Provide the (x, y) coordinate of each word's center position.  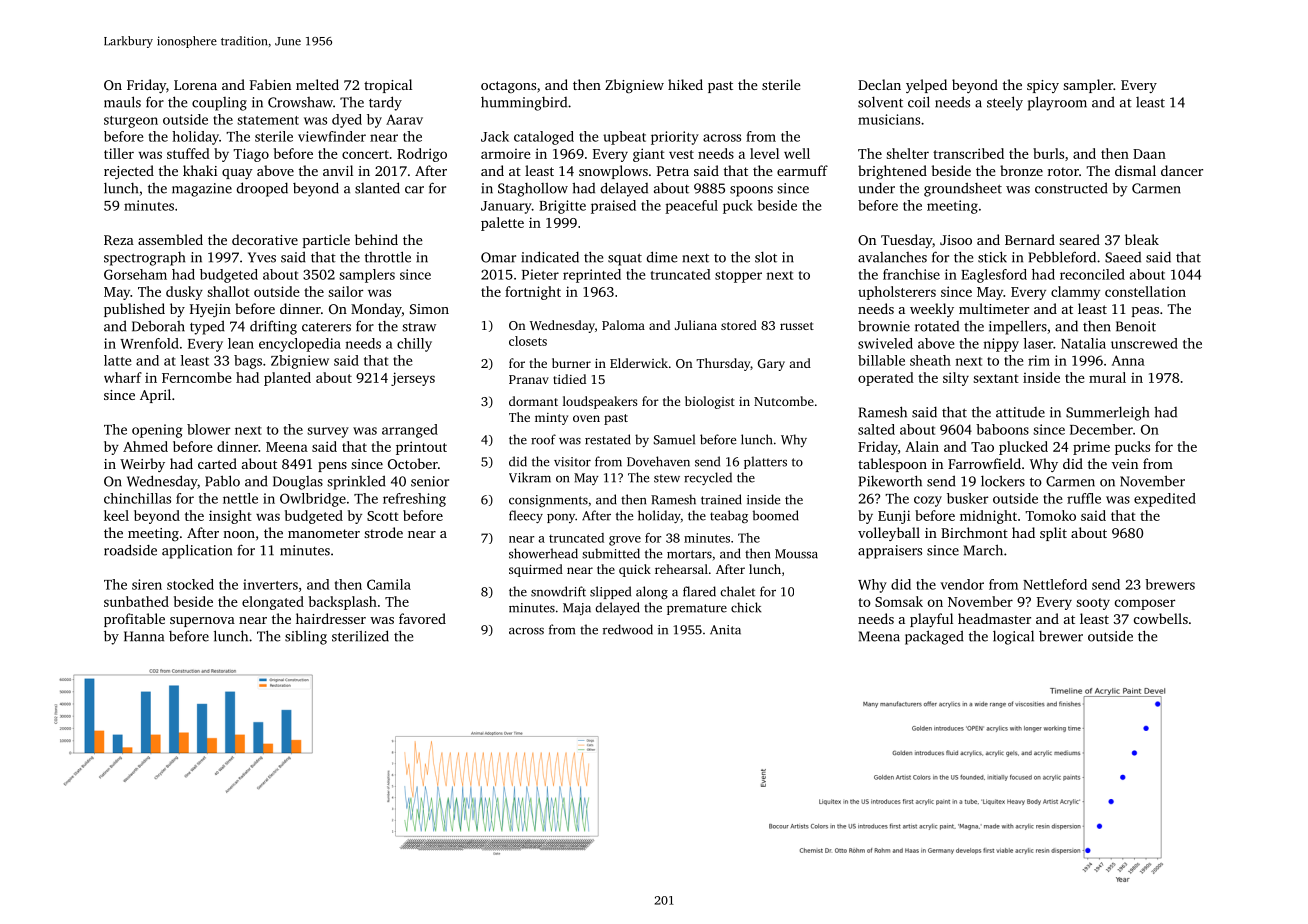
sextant (996, 378)
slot (766, 257)
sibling (306, 637)
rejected (129, 172)
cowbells (1161, 618)
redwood (628, 629)
